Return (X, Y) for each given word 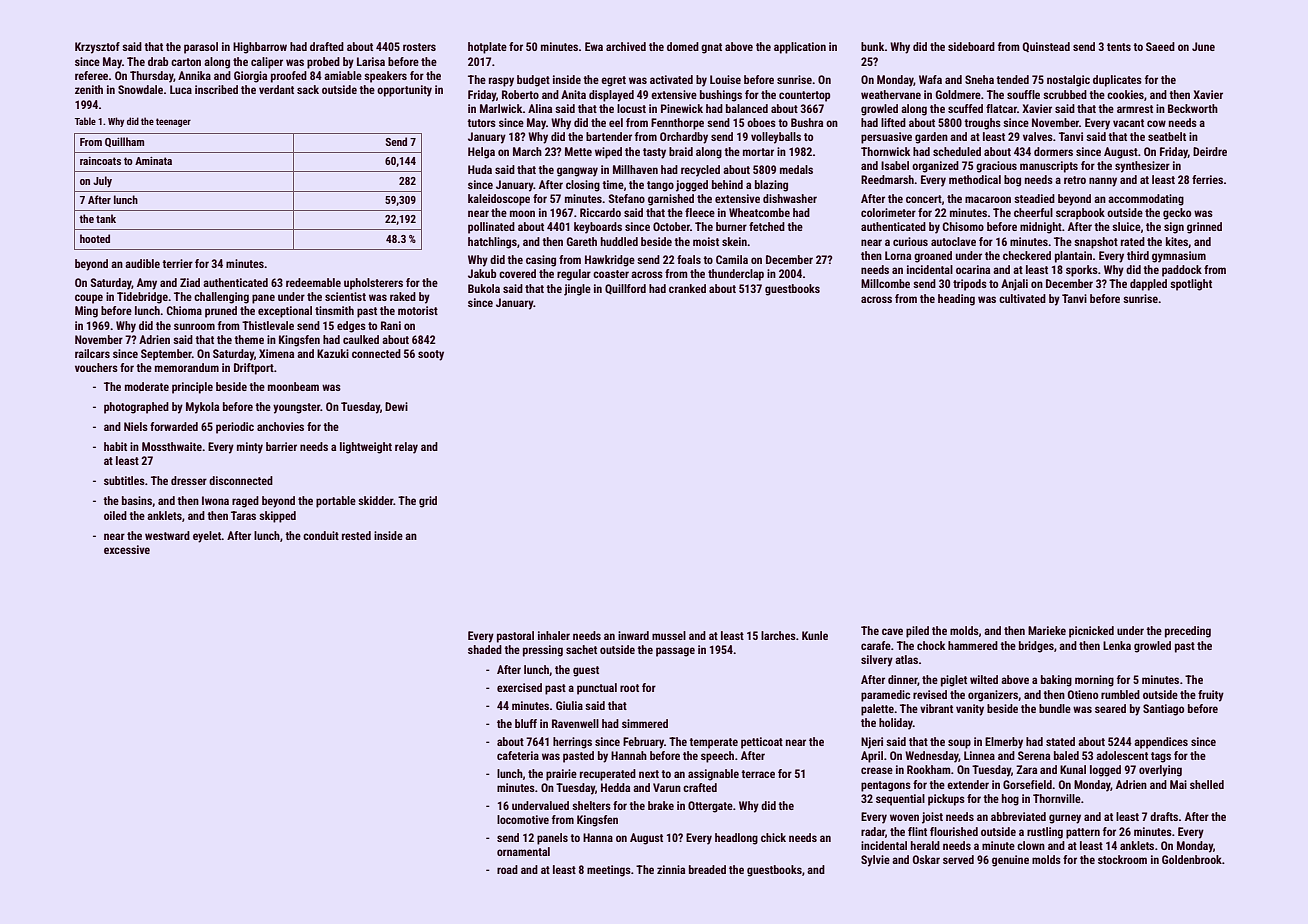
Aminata (153, 161)
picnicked (1091, 632)
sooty (431, 355)
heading (956, 300)
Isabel (895, 165)
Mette (578, 151)
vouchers (96, 367)
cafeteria (518, 755)
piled (917, 632)
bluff (526, 723)
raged (245, 502)
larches (778, 635)
